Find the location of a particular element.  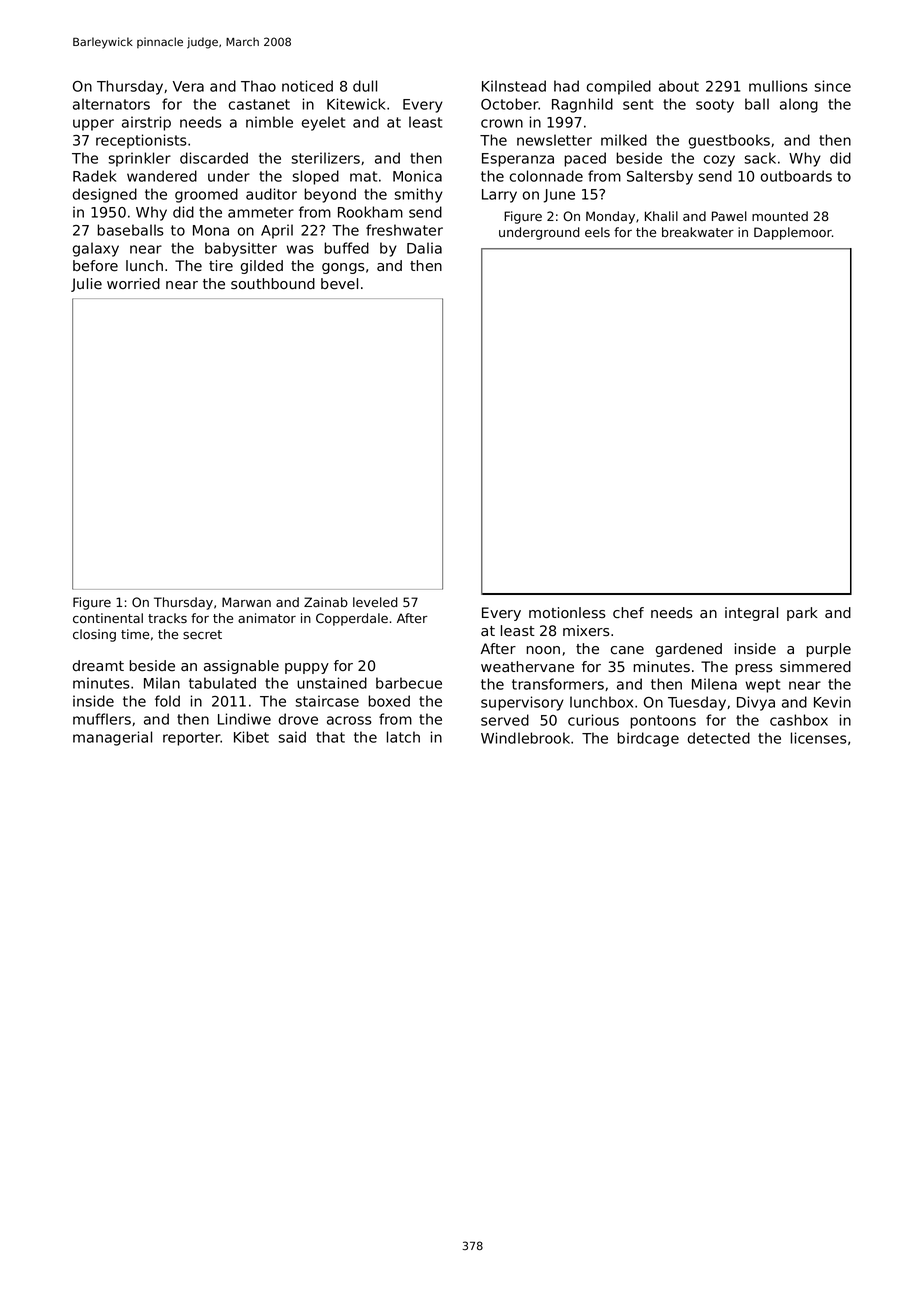

freshwater is located at coordinates (404, 230).
